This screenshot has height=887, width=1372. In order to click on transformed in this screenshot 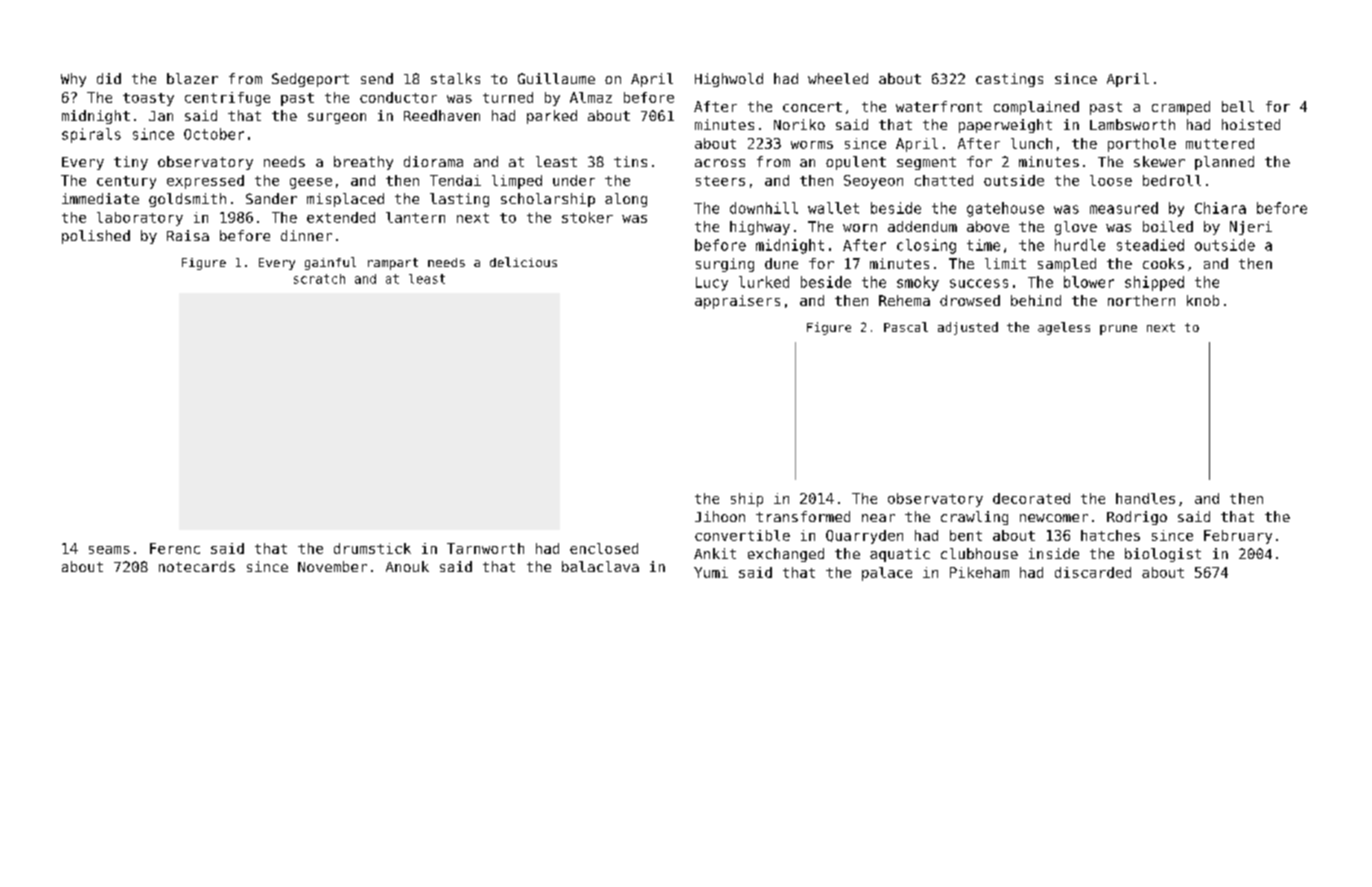, I will do `click(803, 516)`.
